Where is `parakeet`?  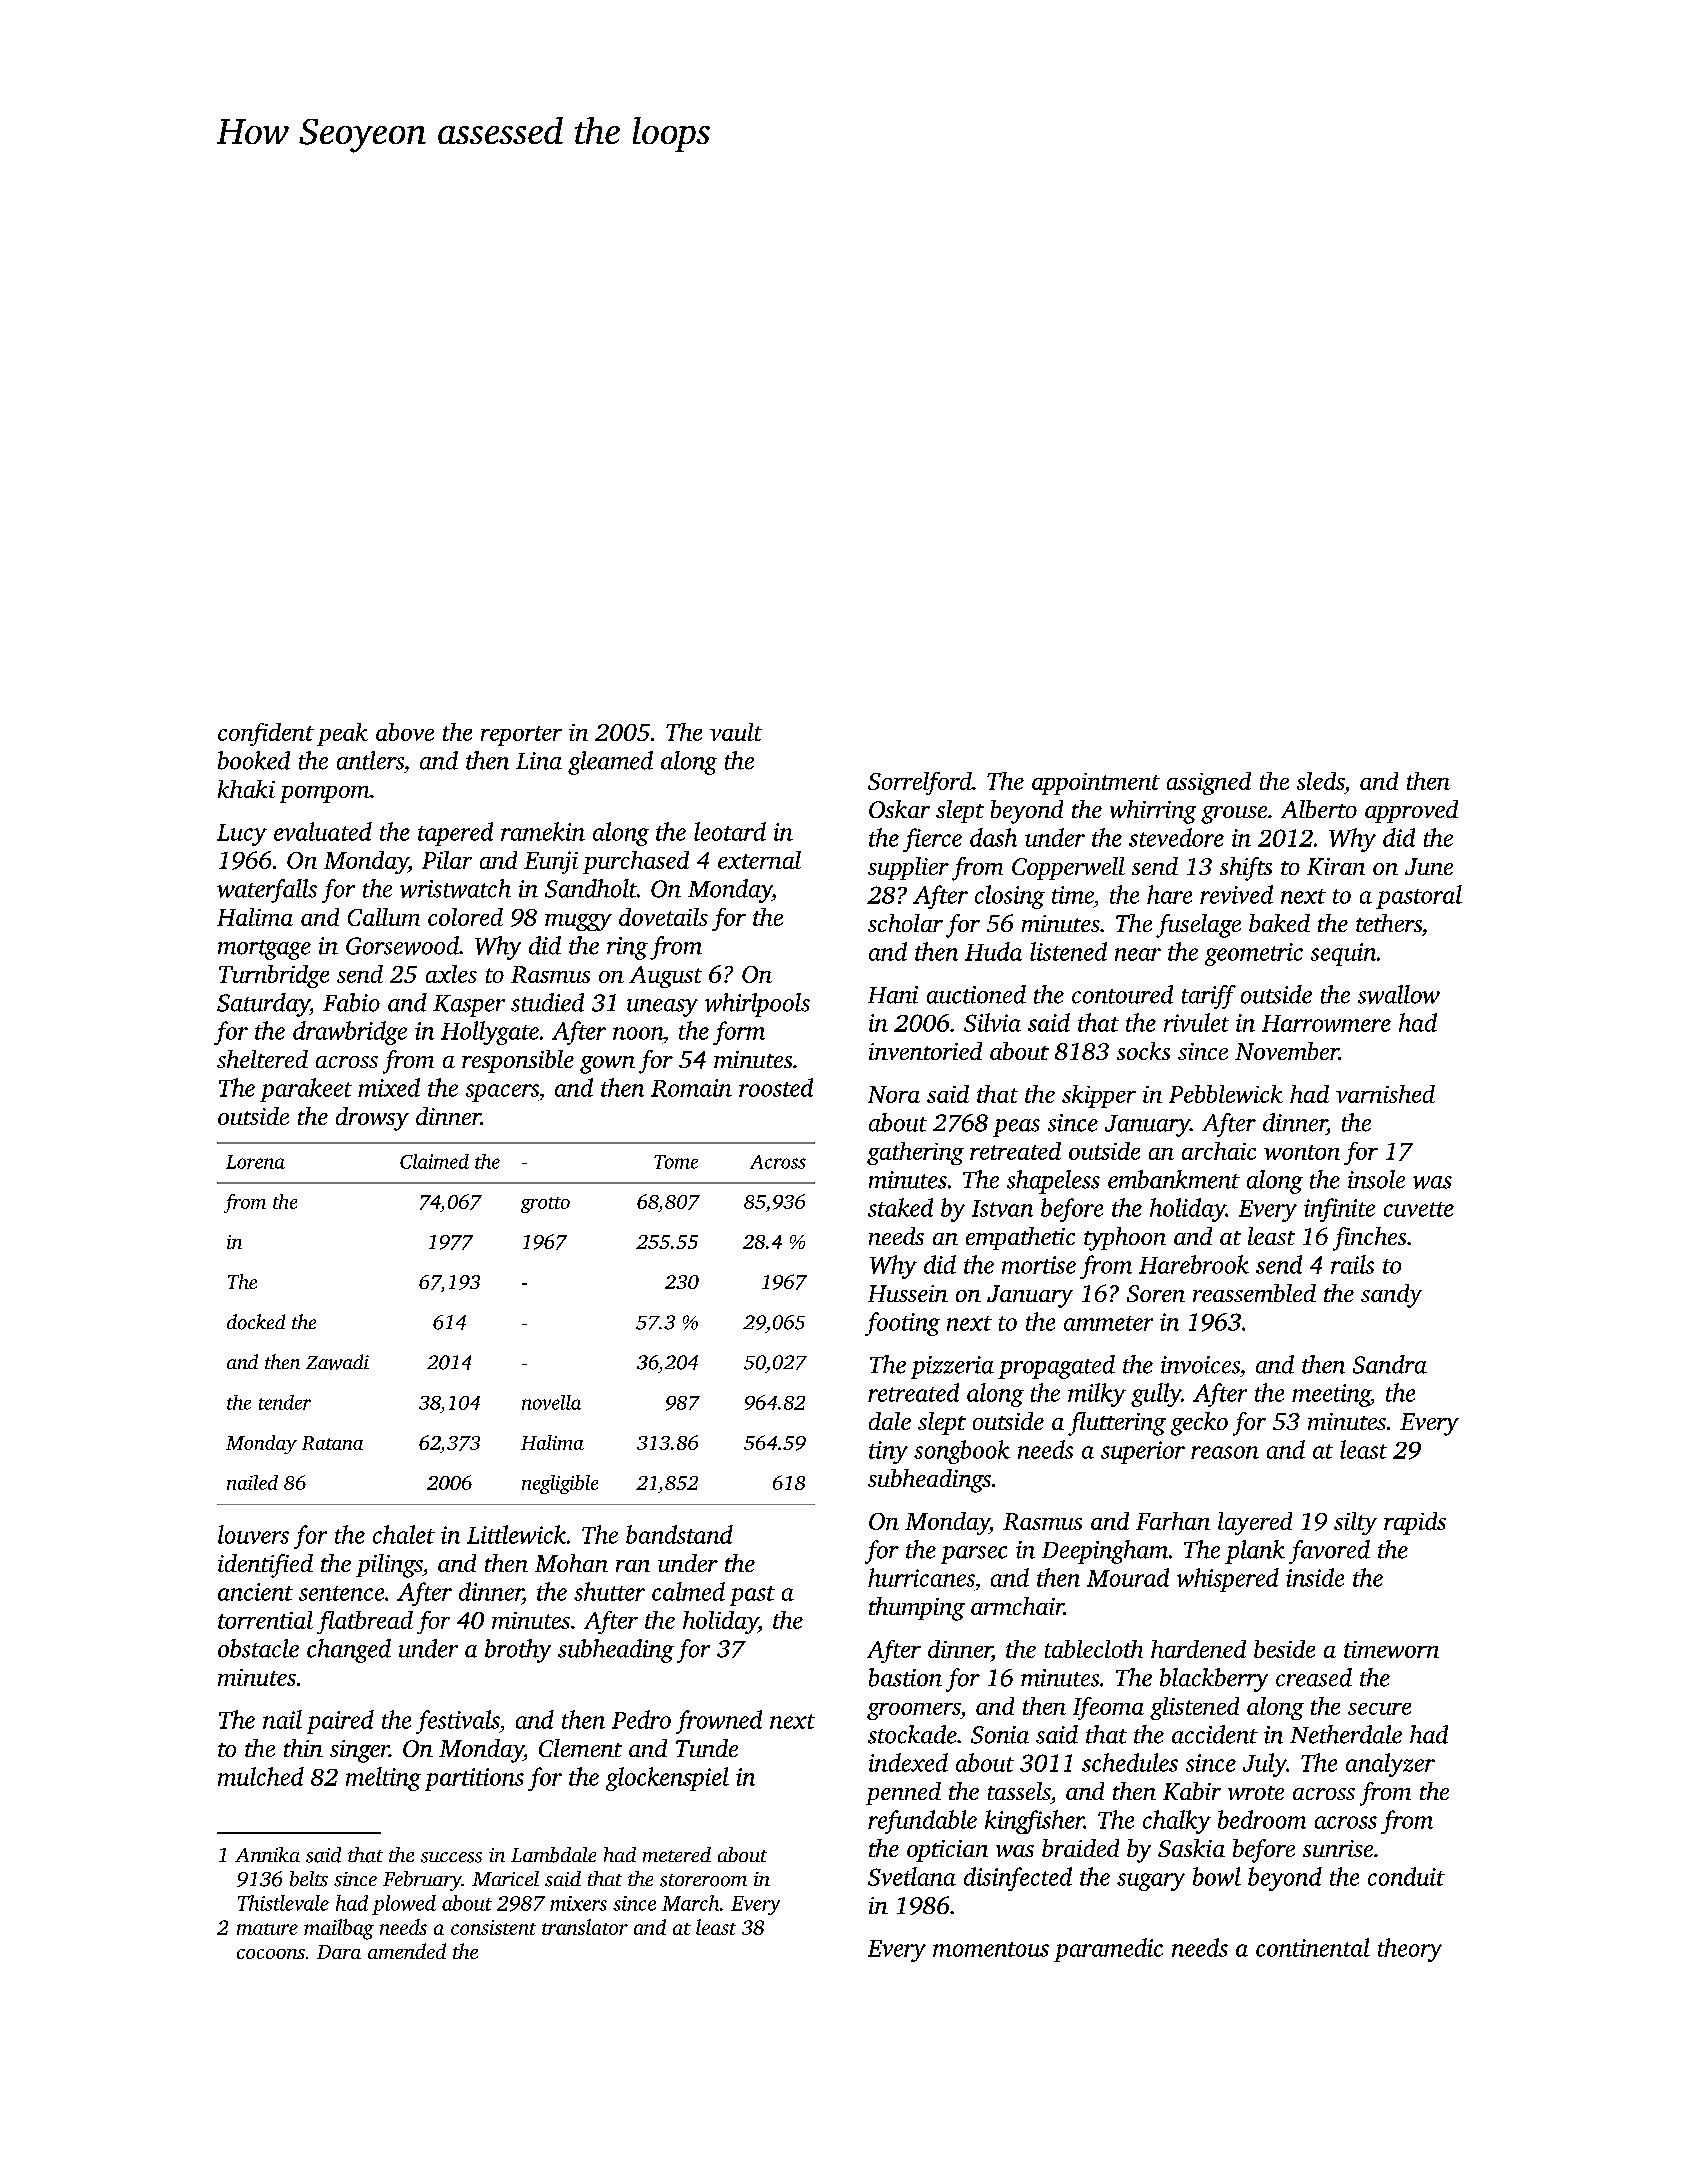 parakeet is located at coordinates (306, 1090).
